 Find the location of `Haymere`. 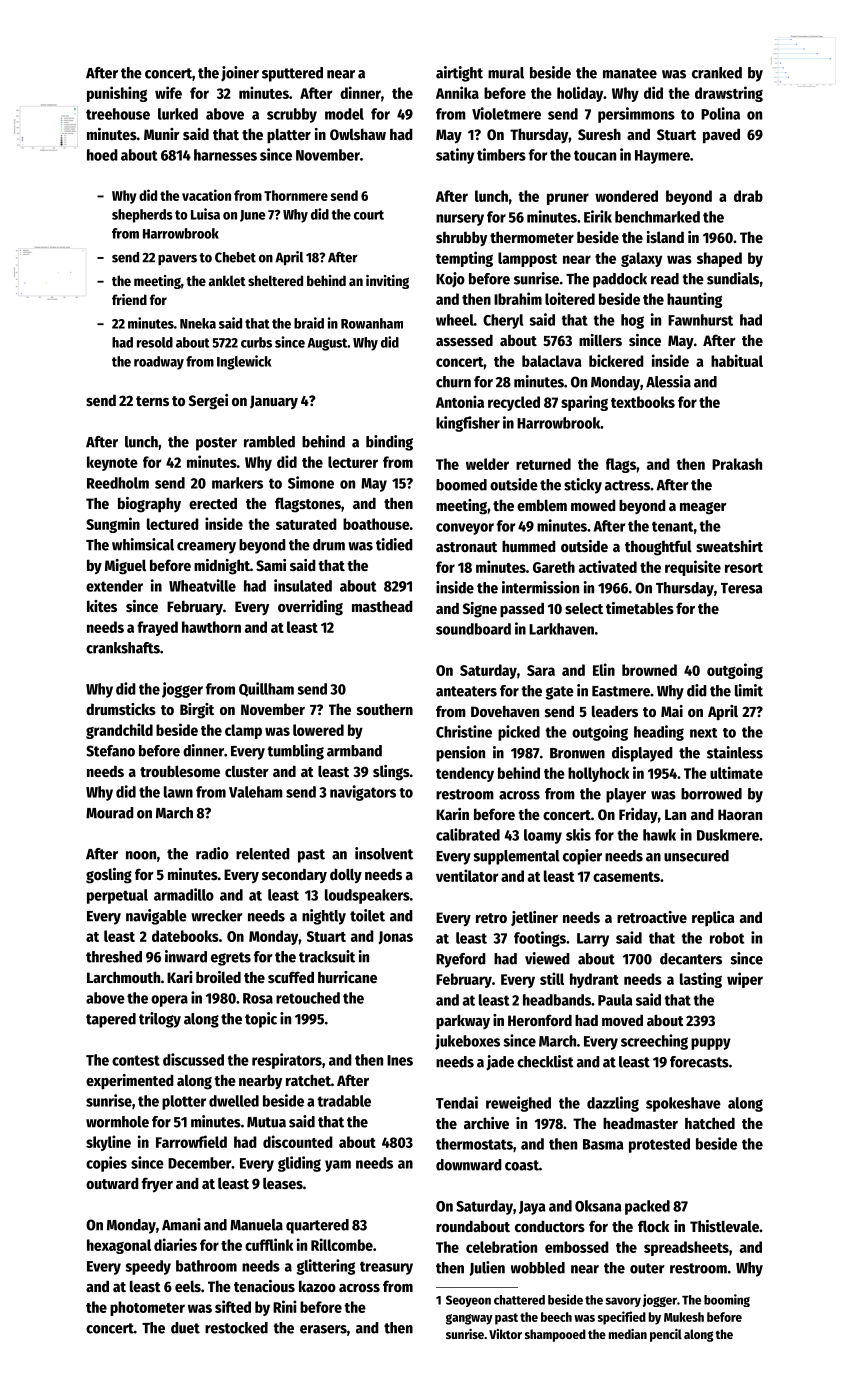

Haymere is located at coordinates (662, 157).
